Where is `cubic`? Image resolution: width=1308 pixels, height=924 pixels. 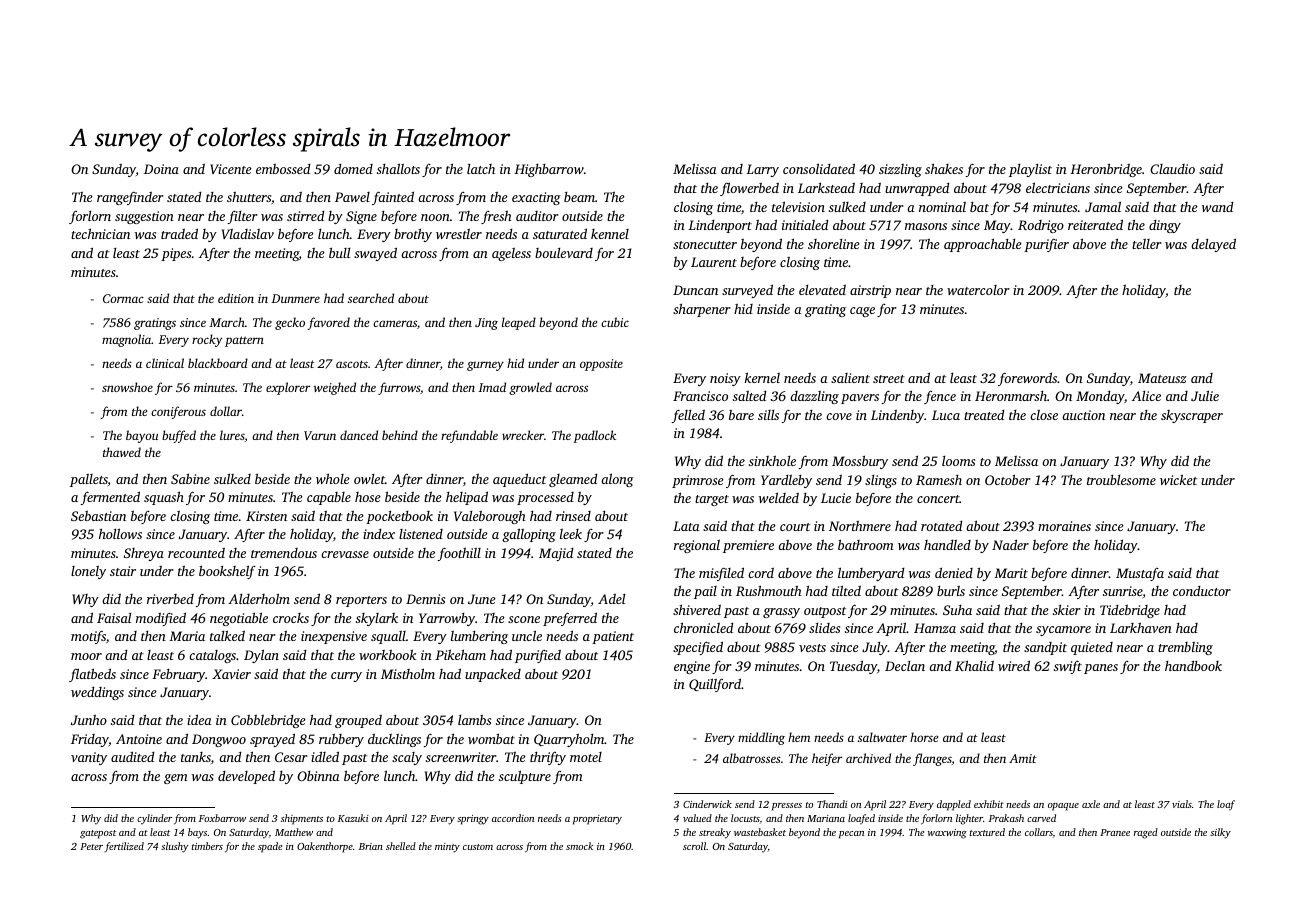 cubic is located at coordinates (615, 322).
